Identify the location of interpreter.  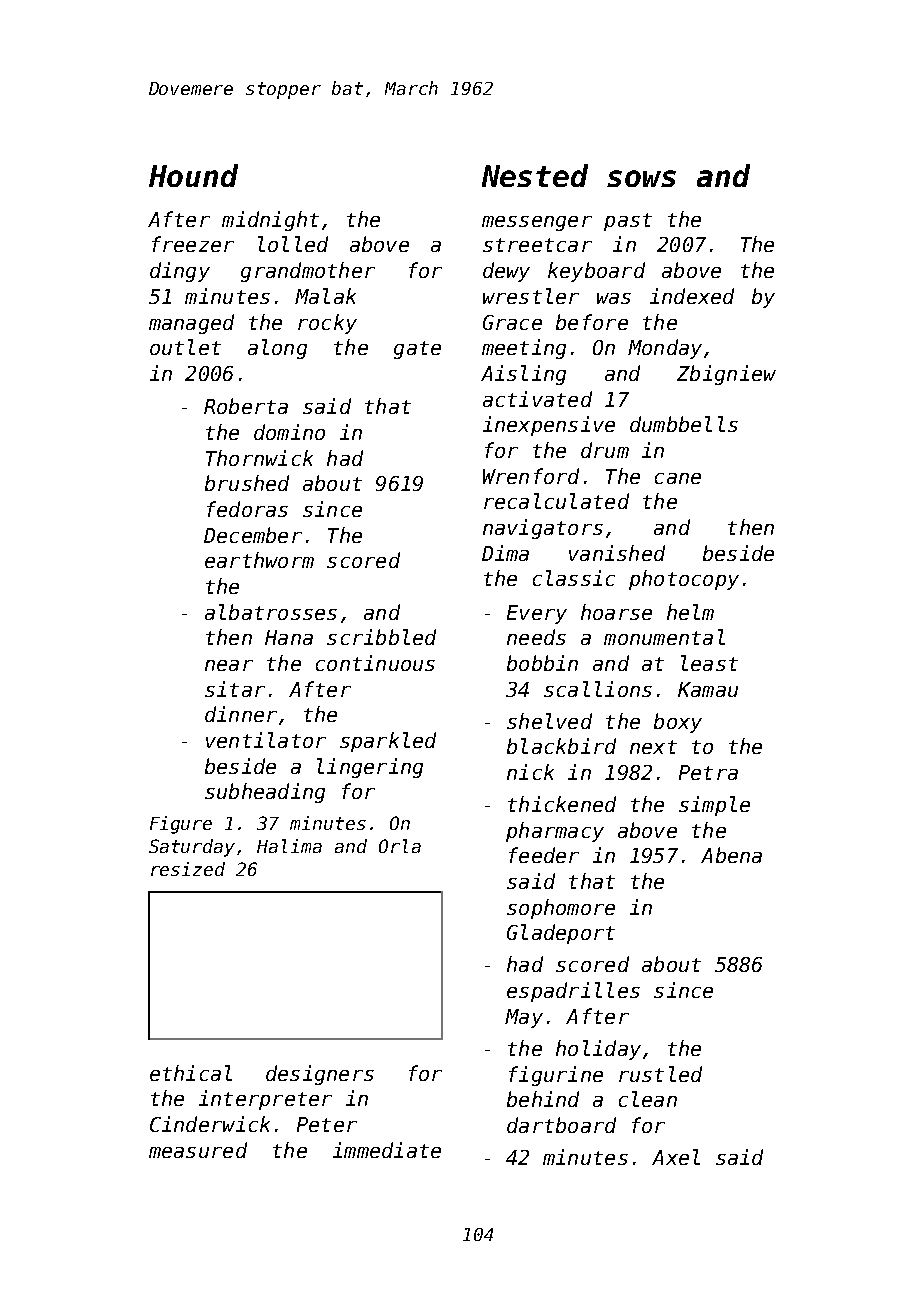
(265, 1100).
